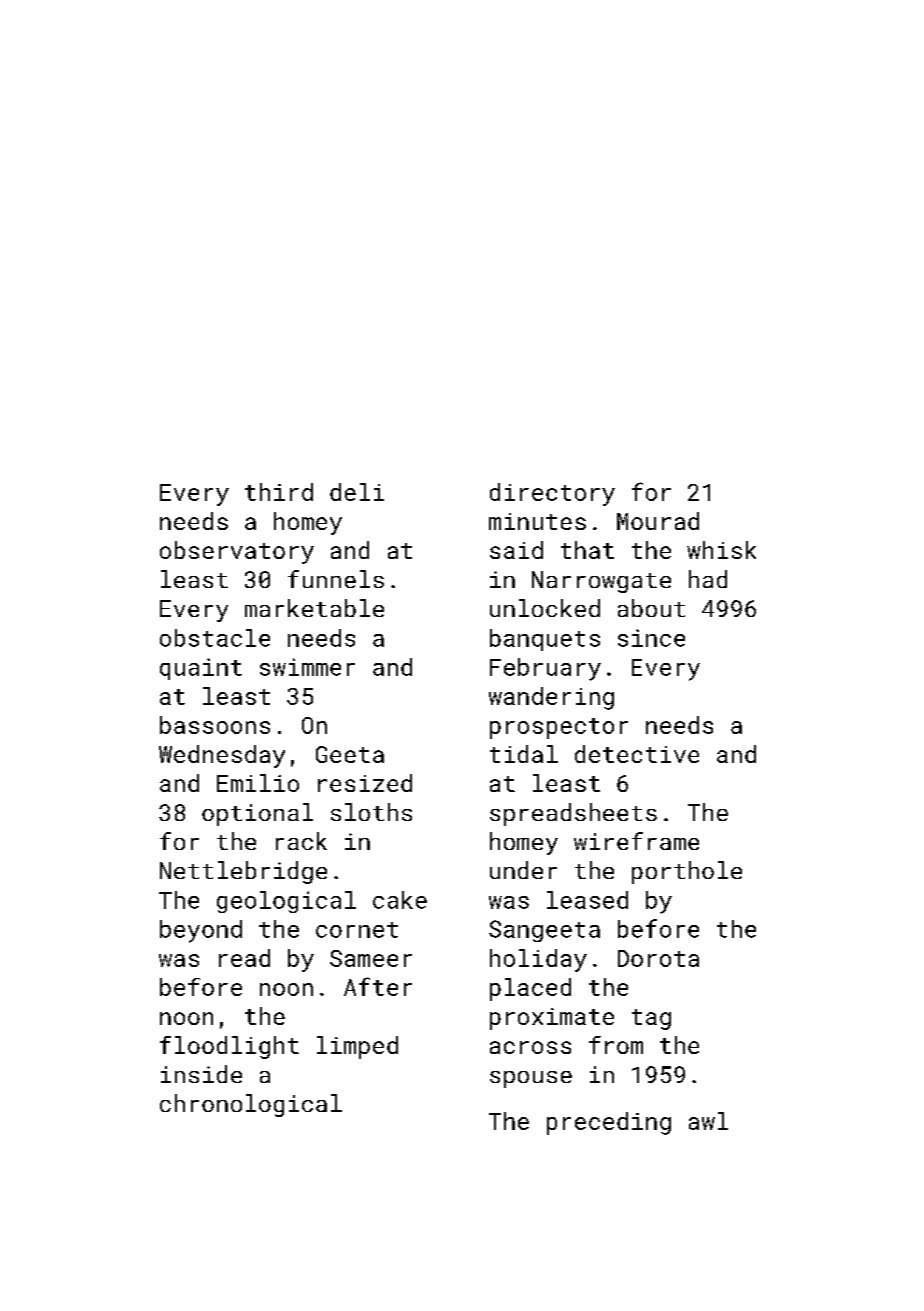 The image size is (924, 1311). What do you see at coordinates (257, 814) in the screenshot?
I see `optional` at bounding box center [257, 814].
